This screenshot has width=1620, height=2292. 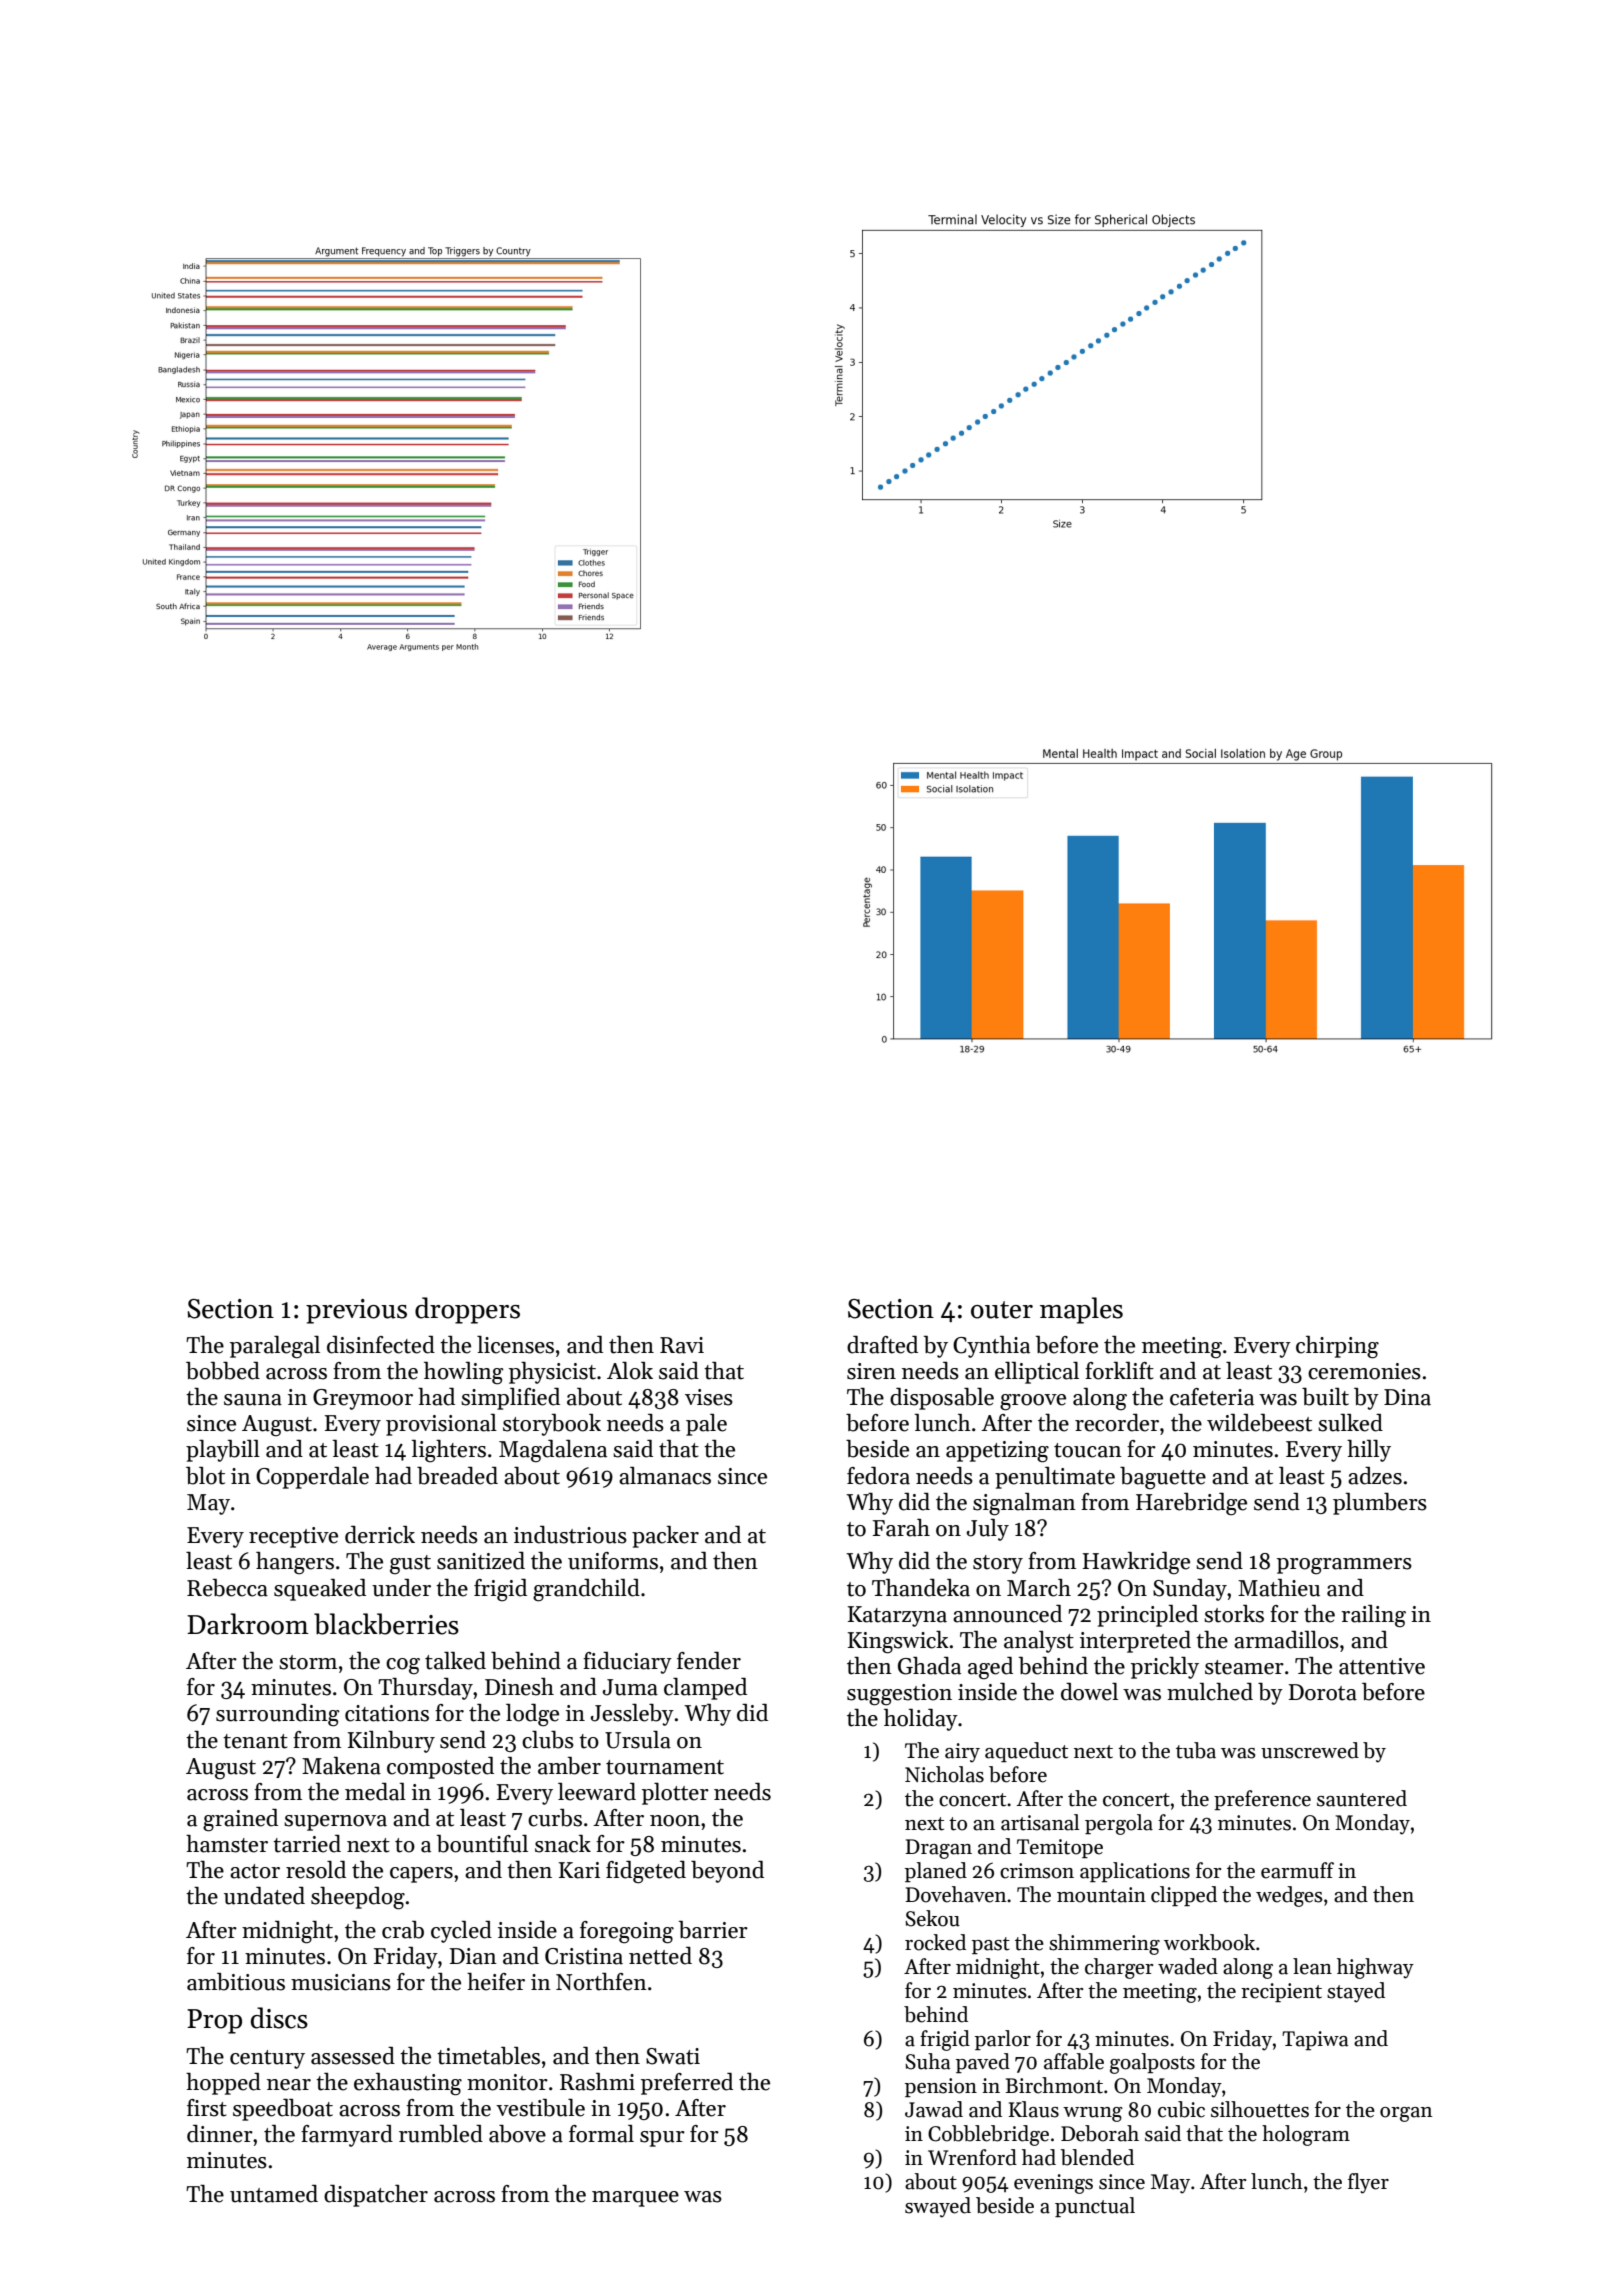 What do you see at coordinates (1095, 2207) in the screenshot?
I see `punctual` at bounding box center [1095, 2207].
